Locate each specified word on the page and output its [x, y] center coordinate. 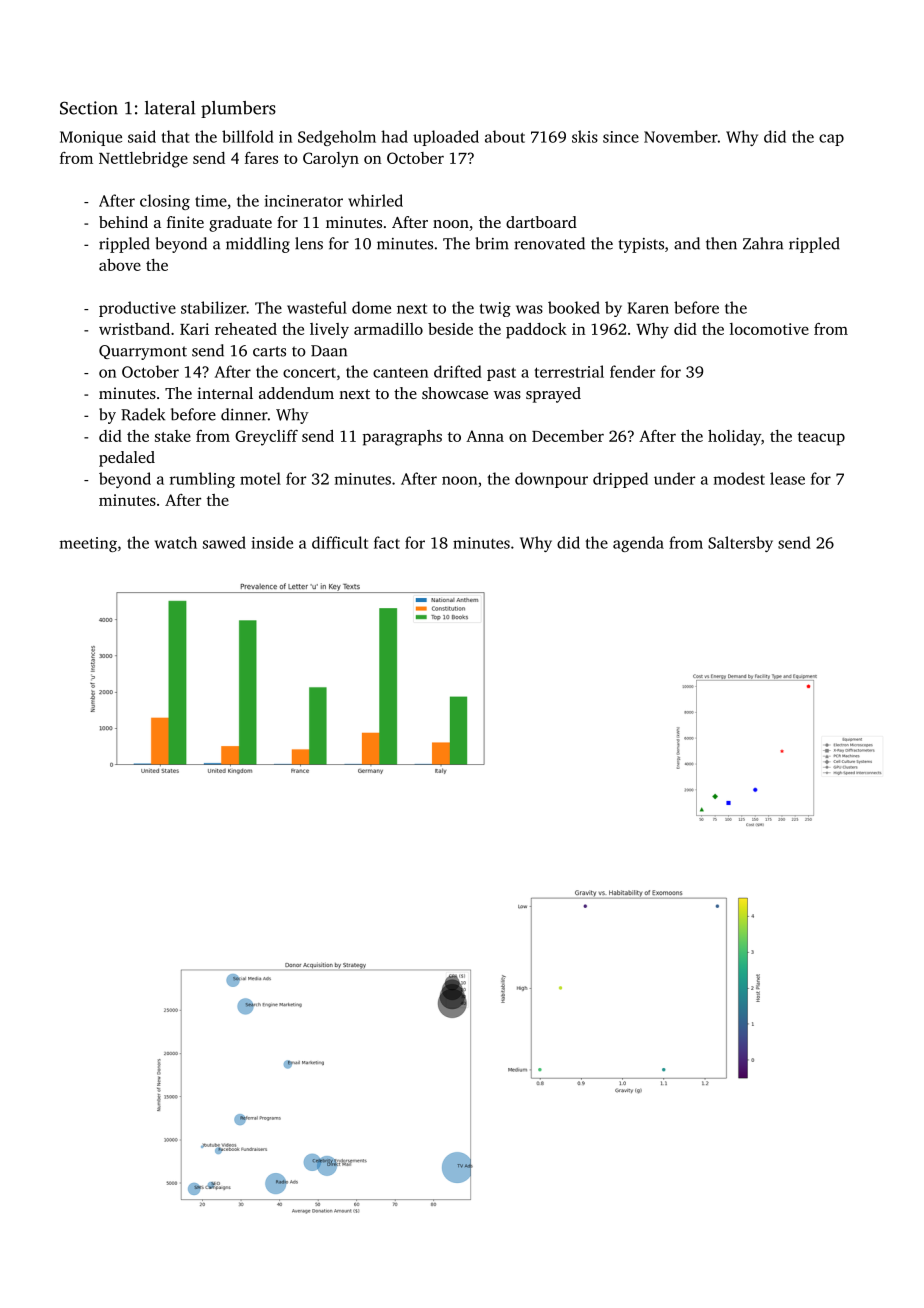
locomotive [769, 329]
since [621, 137]
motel [260, 478]
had [394, 136]
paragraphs [402, 438]
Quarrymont [143, 352]
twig [495, 309]
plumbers [238, 109]
